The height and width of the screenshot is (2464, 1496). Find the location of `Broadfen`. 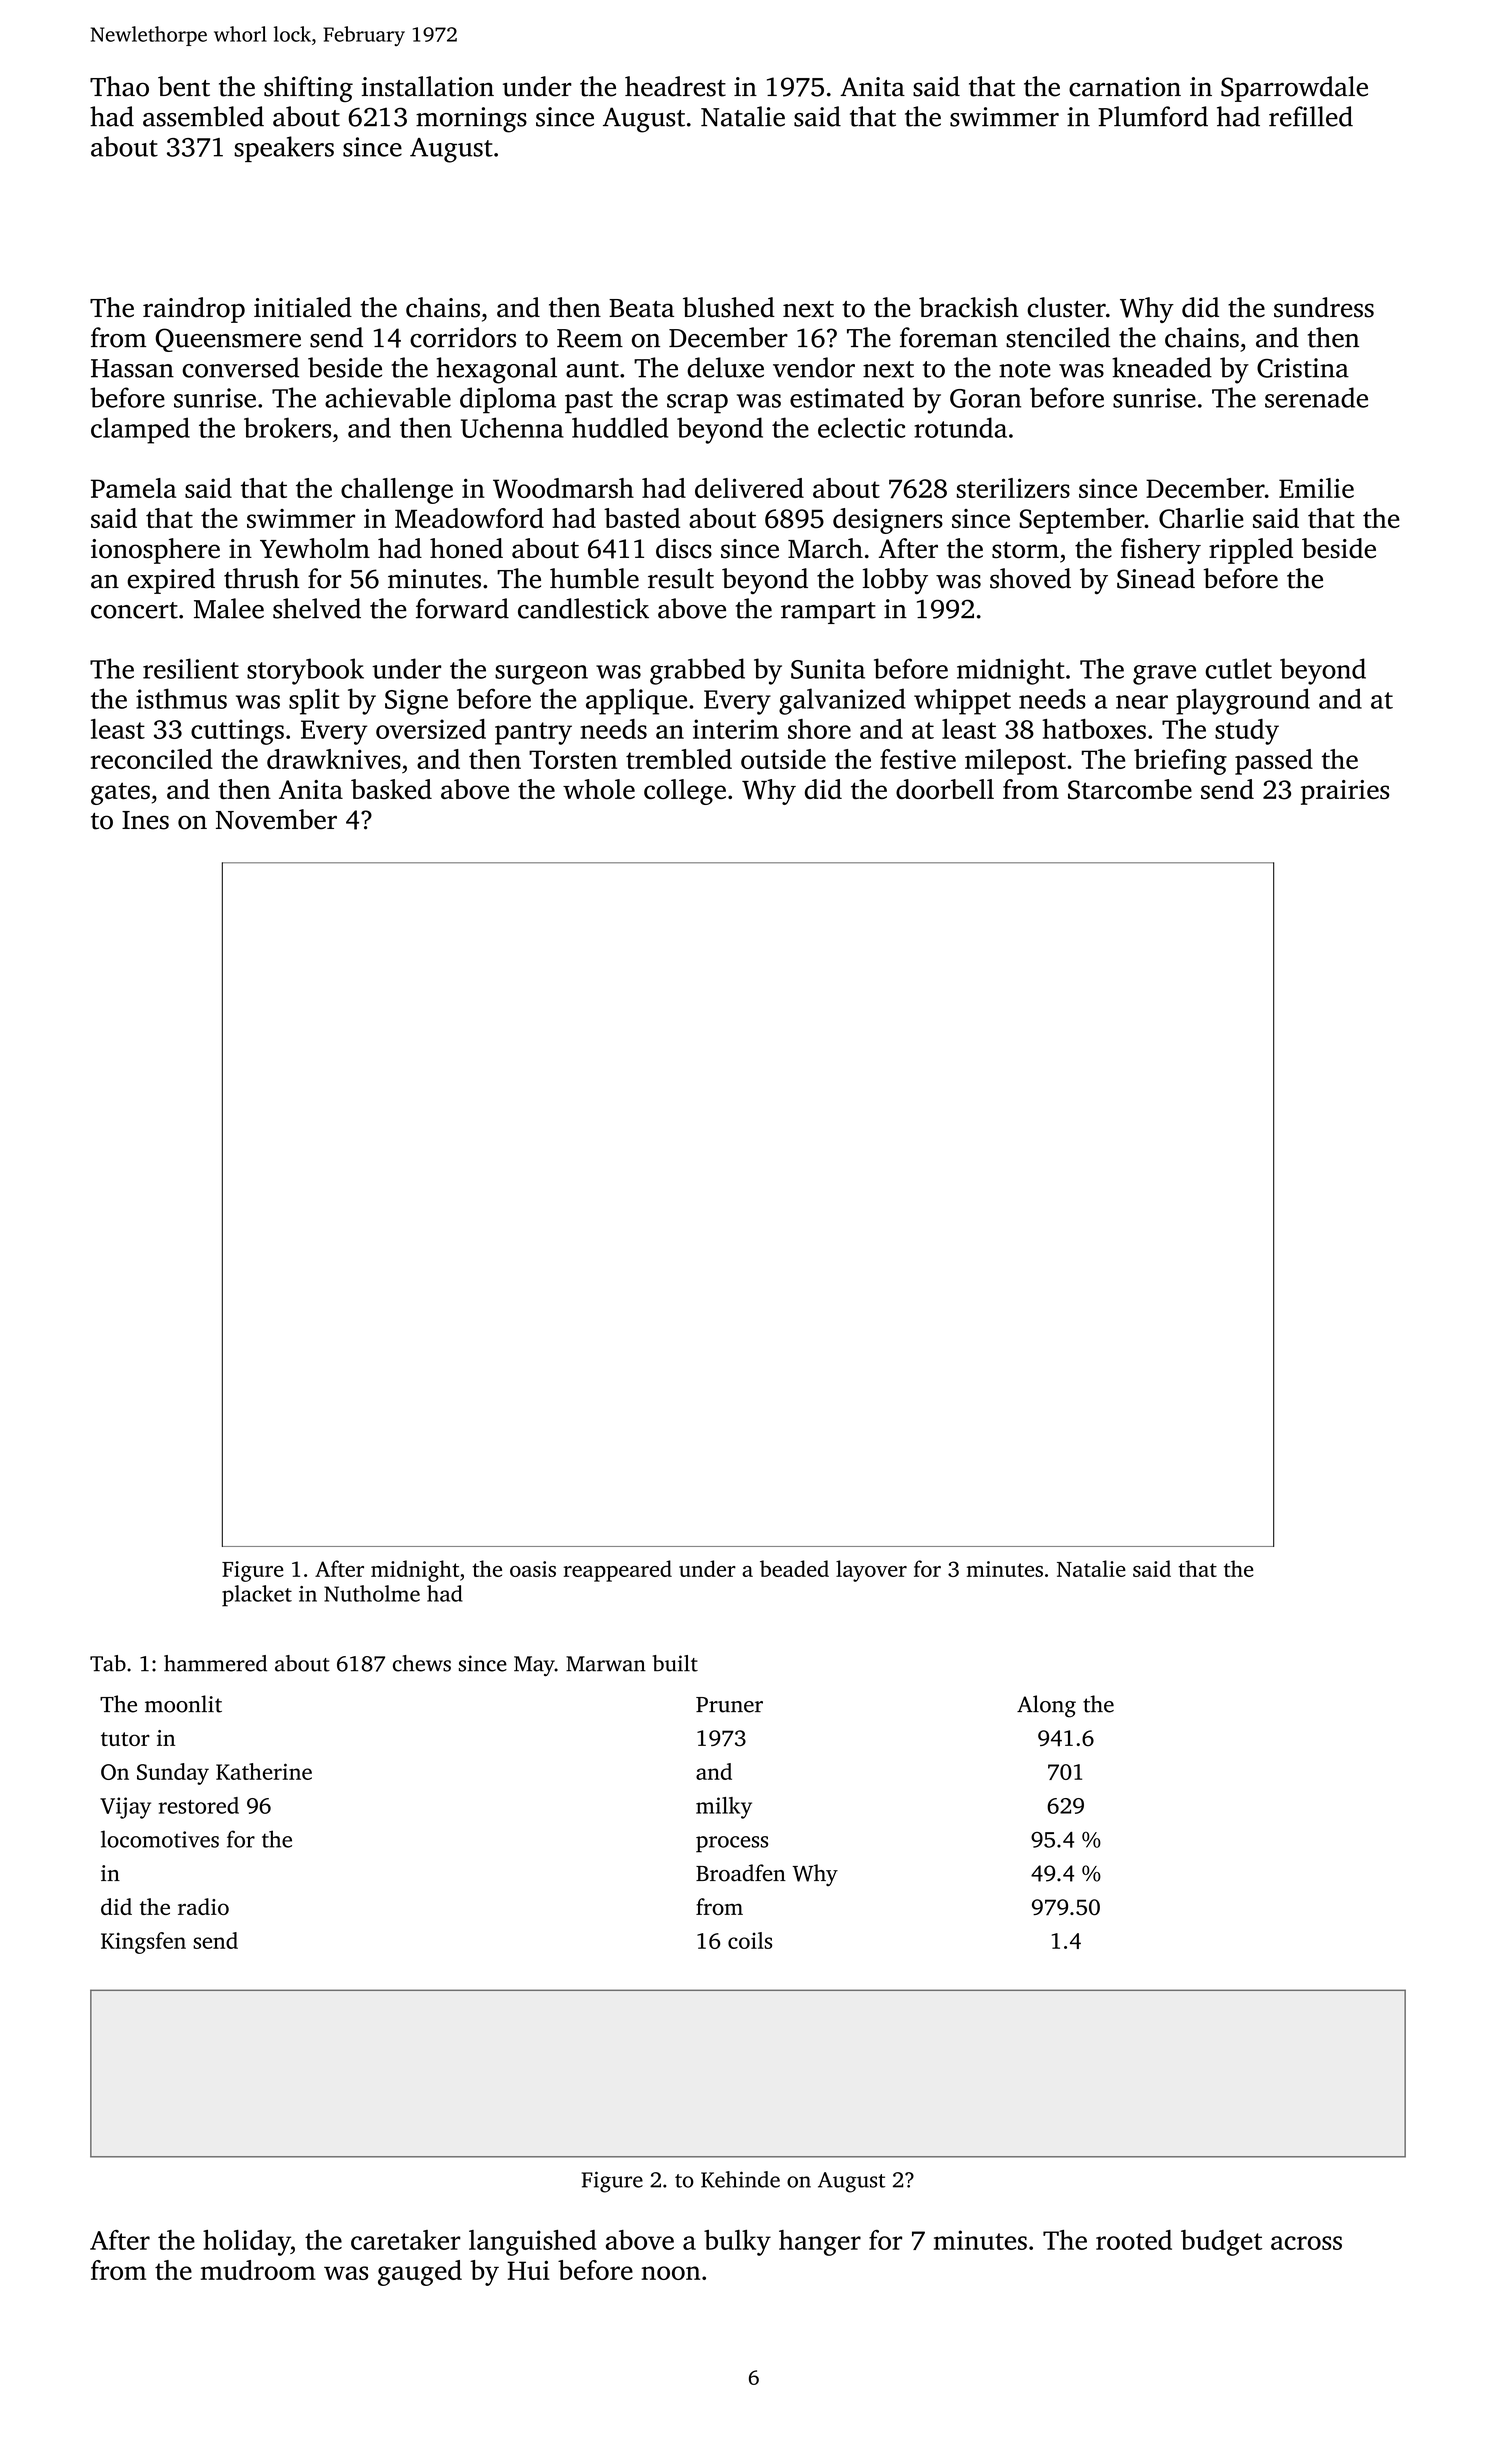

Broadfen is located at coordinates (741, 1873).
